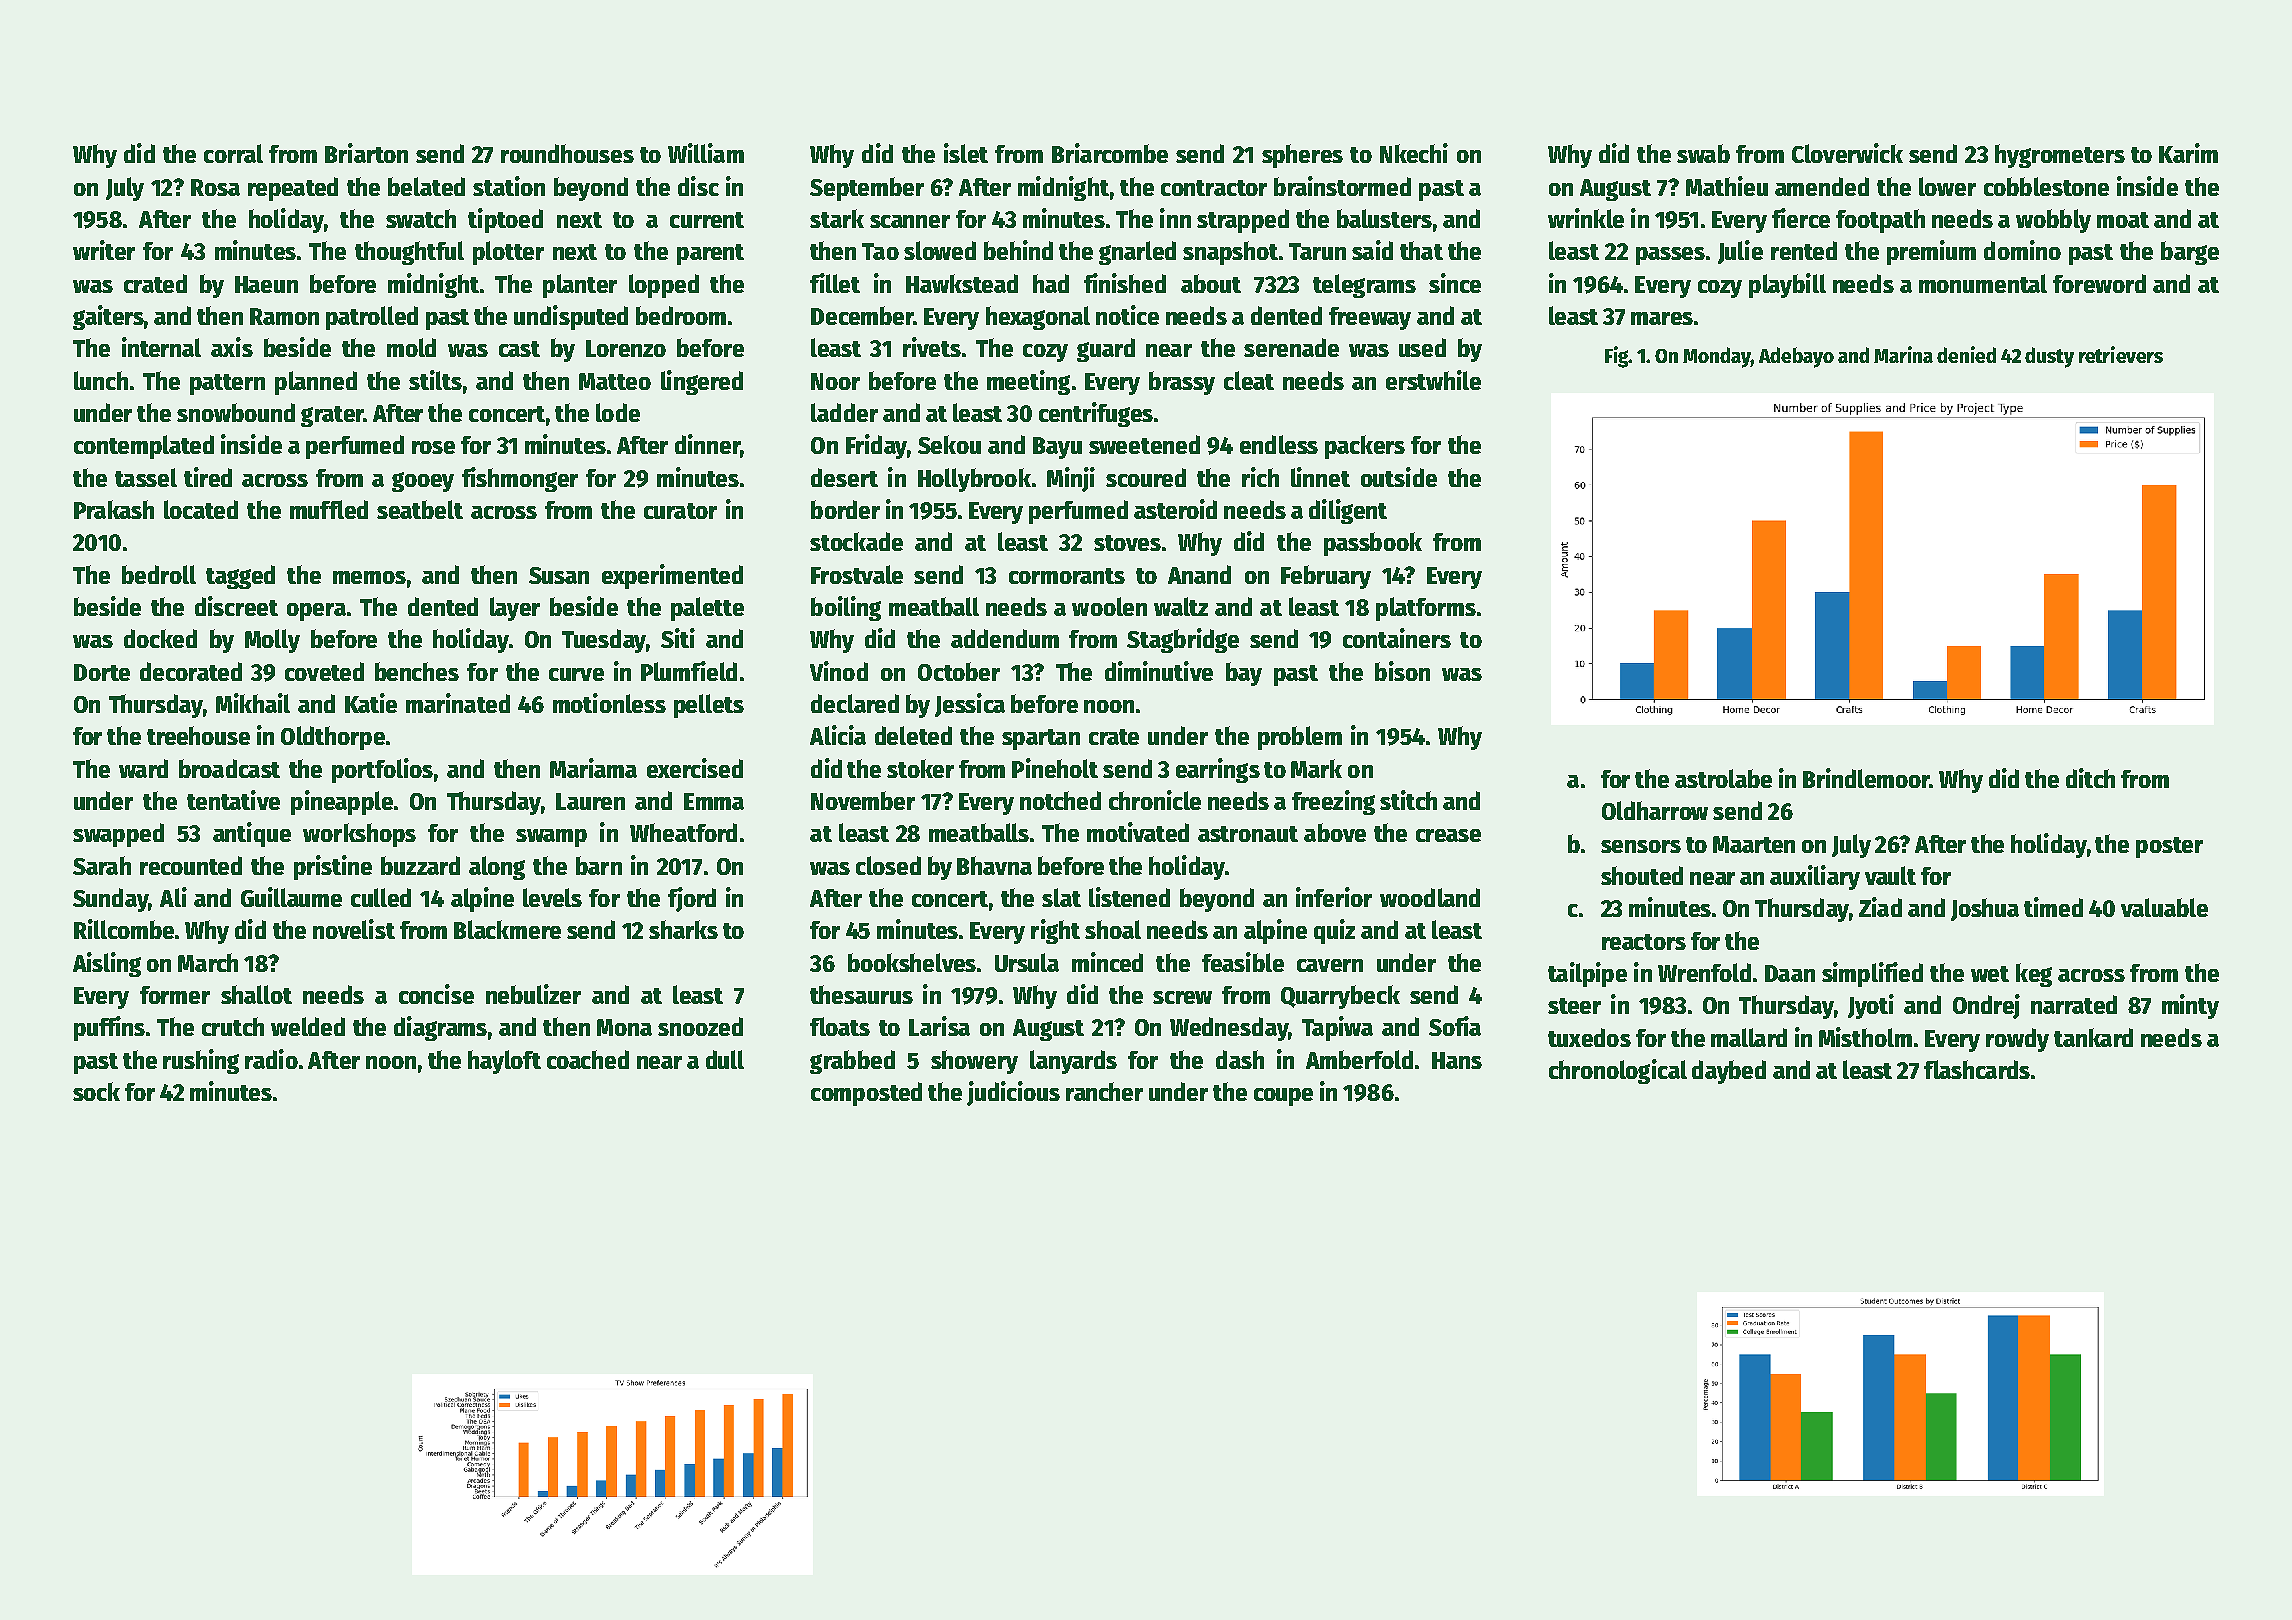  What do you see at coordinates (1880, 221) in the screenshot?
I see `footpath` at bounding box center [1880, 221].
